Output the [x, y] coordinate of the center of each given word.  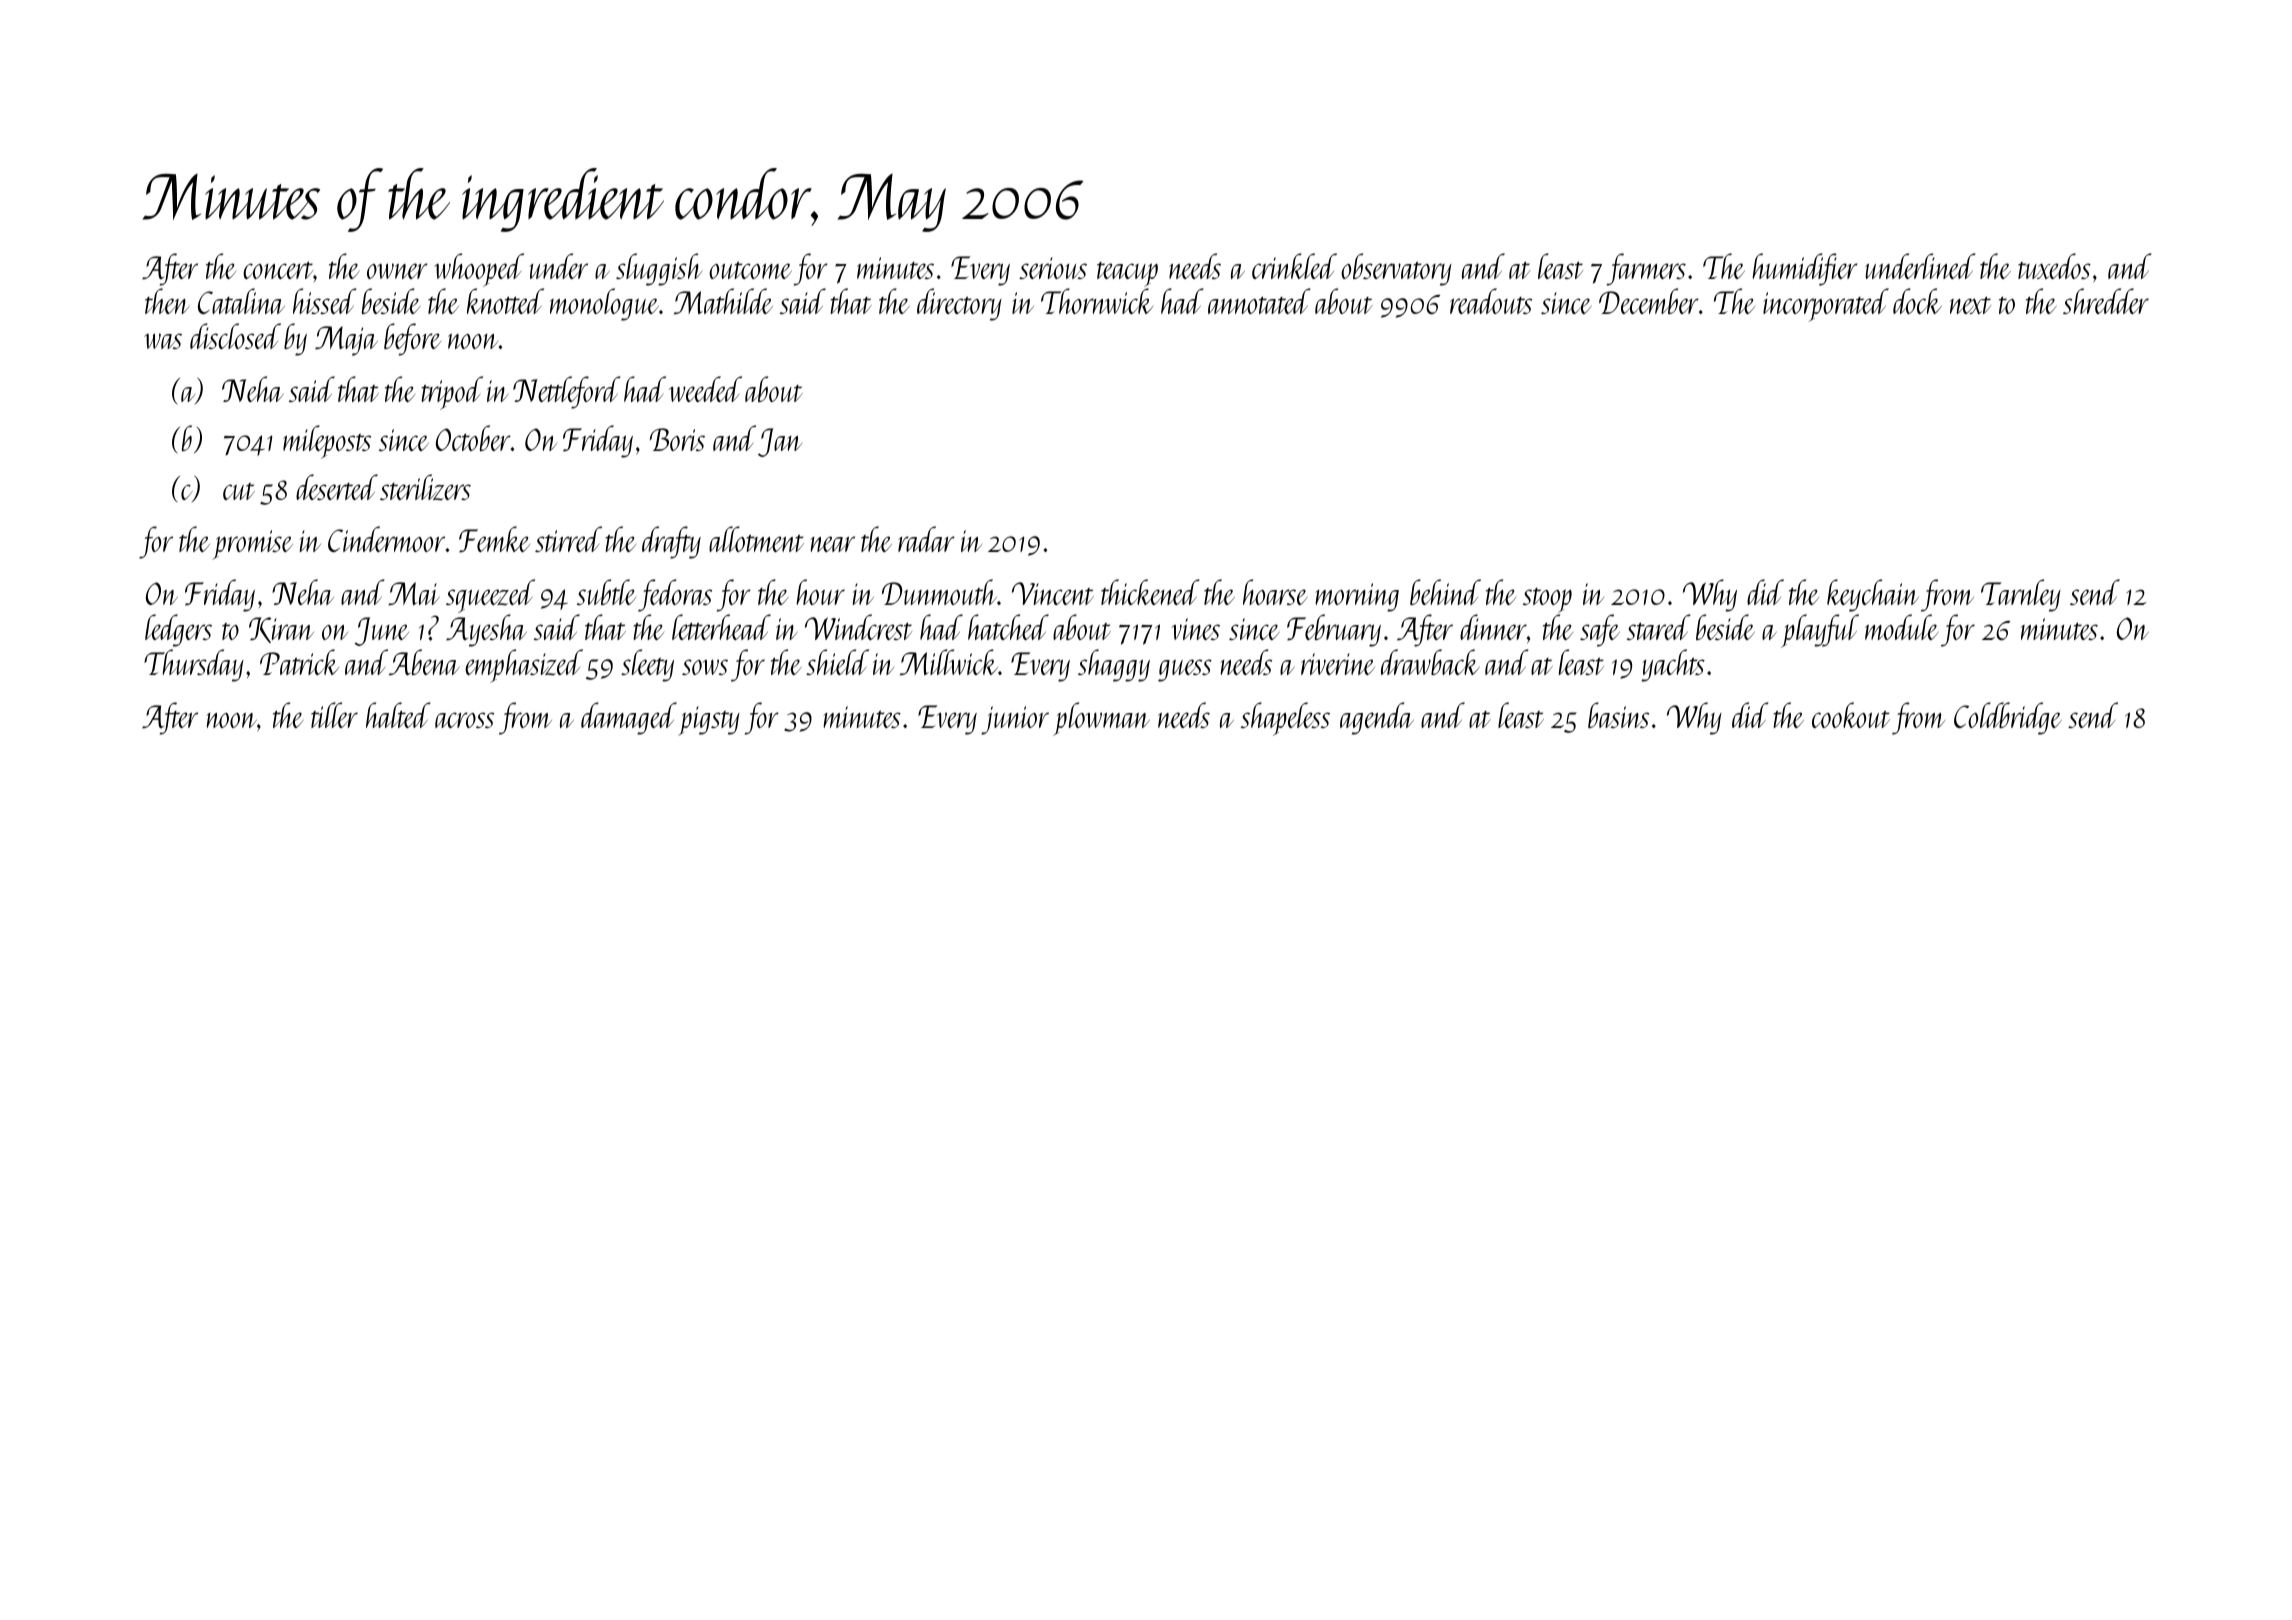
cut [239, 491]
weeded [705, 389]
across [464, 720]
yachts [1673, 665]
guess [1185, 670]
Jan [780, 442]
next [1970, 305]
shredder [2106, 301]
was [163, 341]
